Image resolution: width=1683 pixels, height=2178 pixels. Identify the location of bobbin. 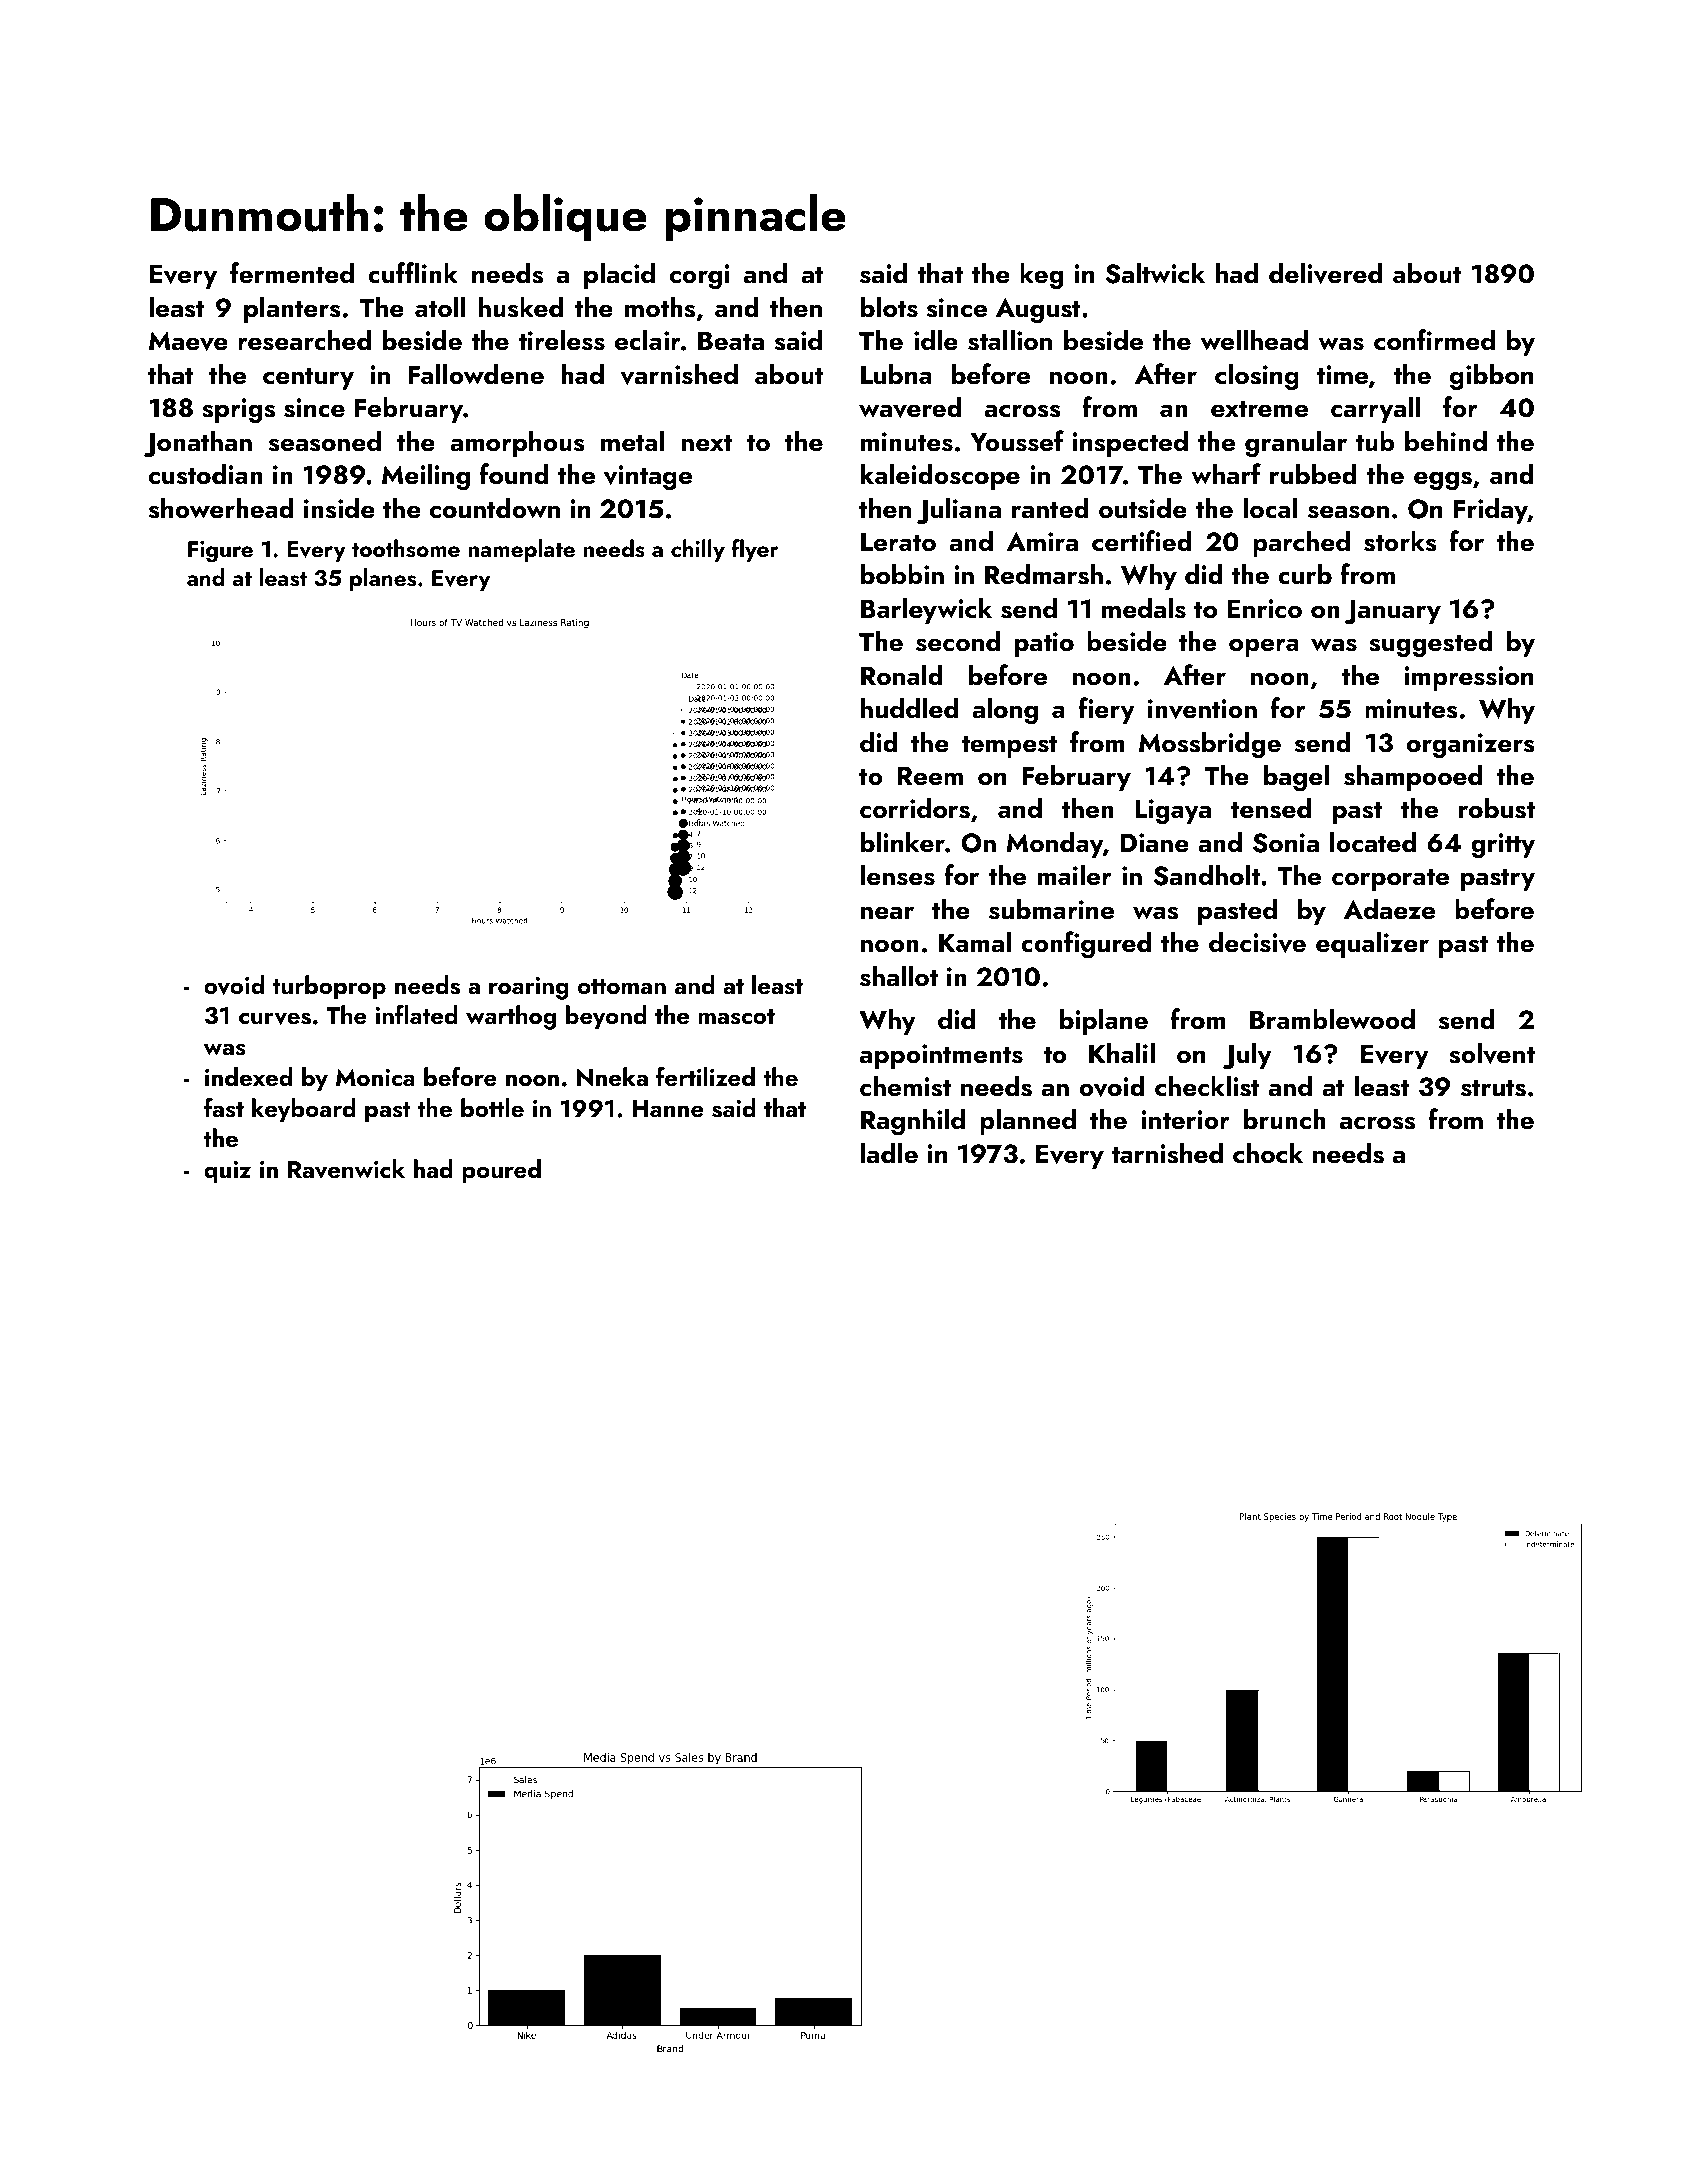
(902, 574).
